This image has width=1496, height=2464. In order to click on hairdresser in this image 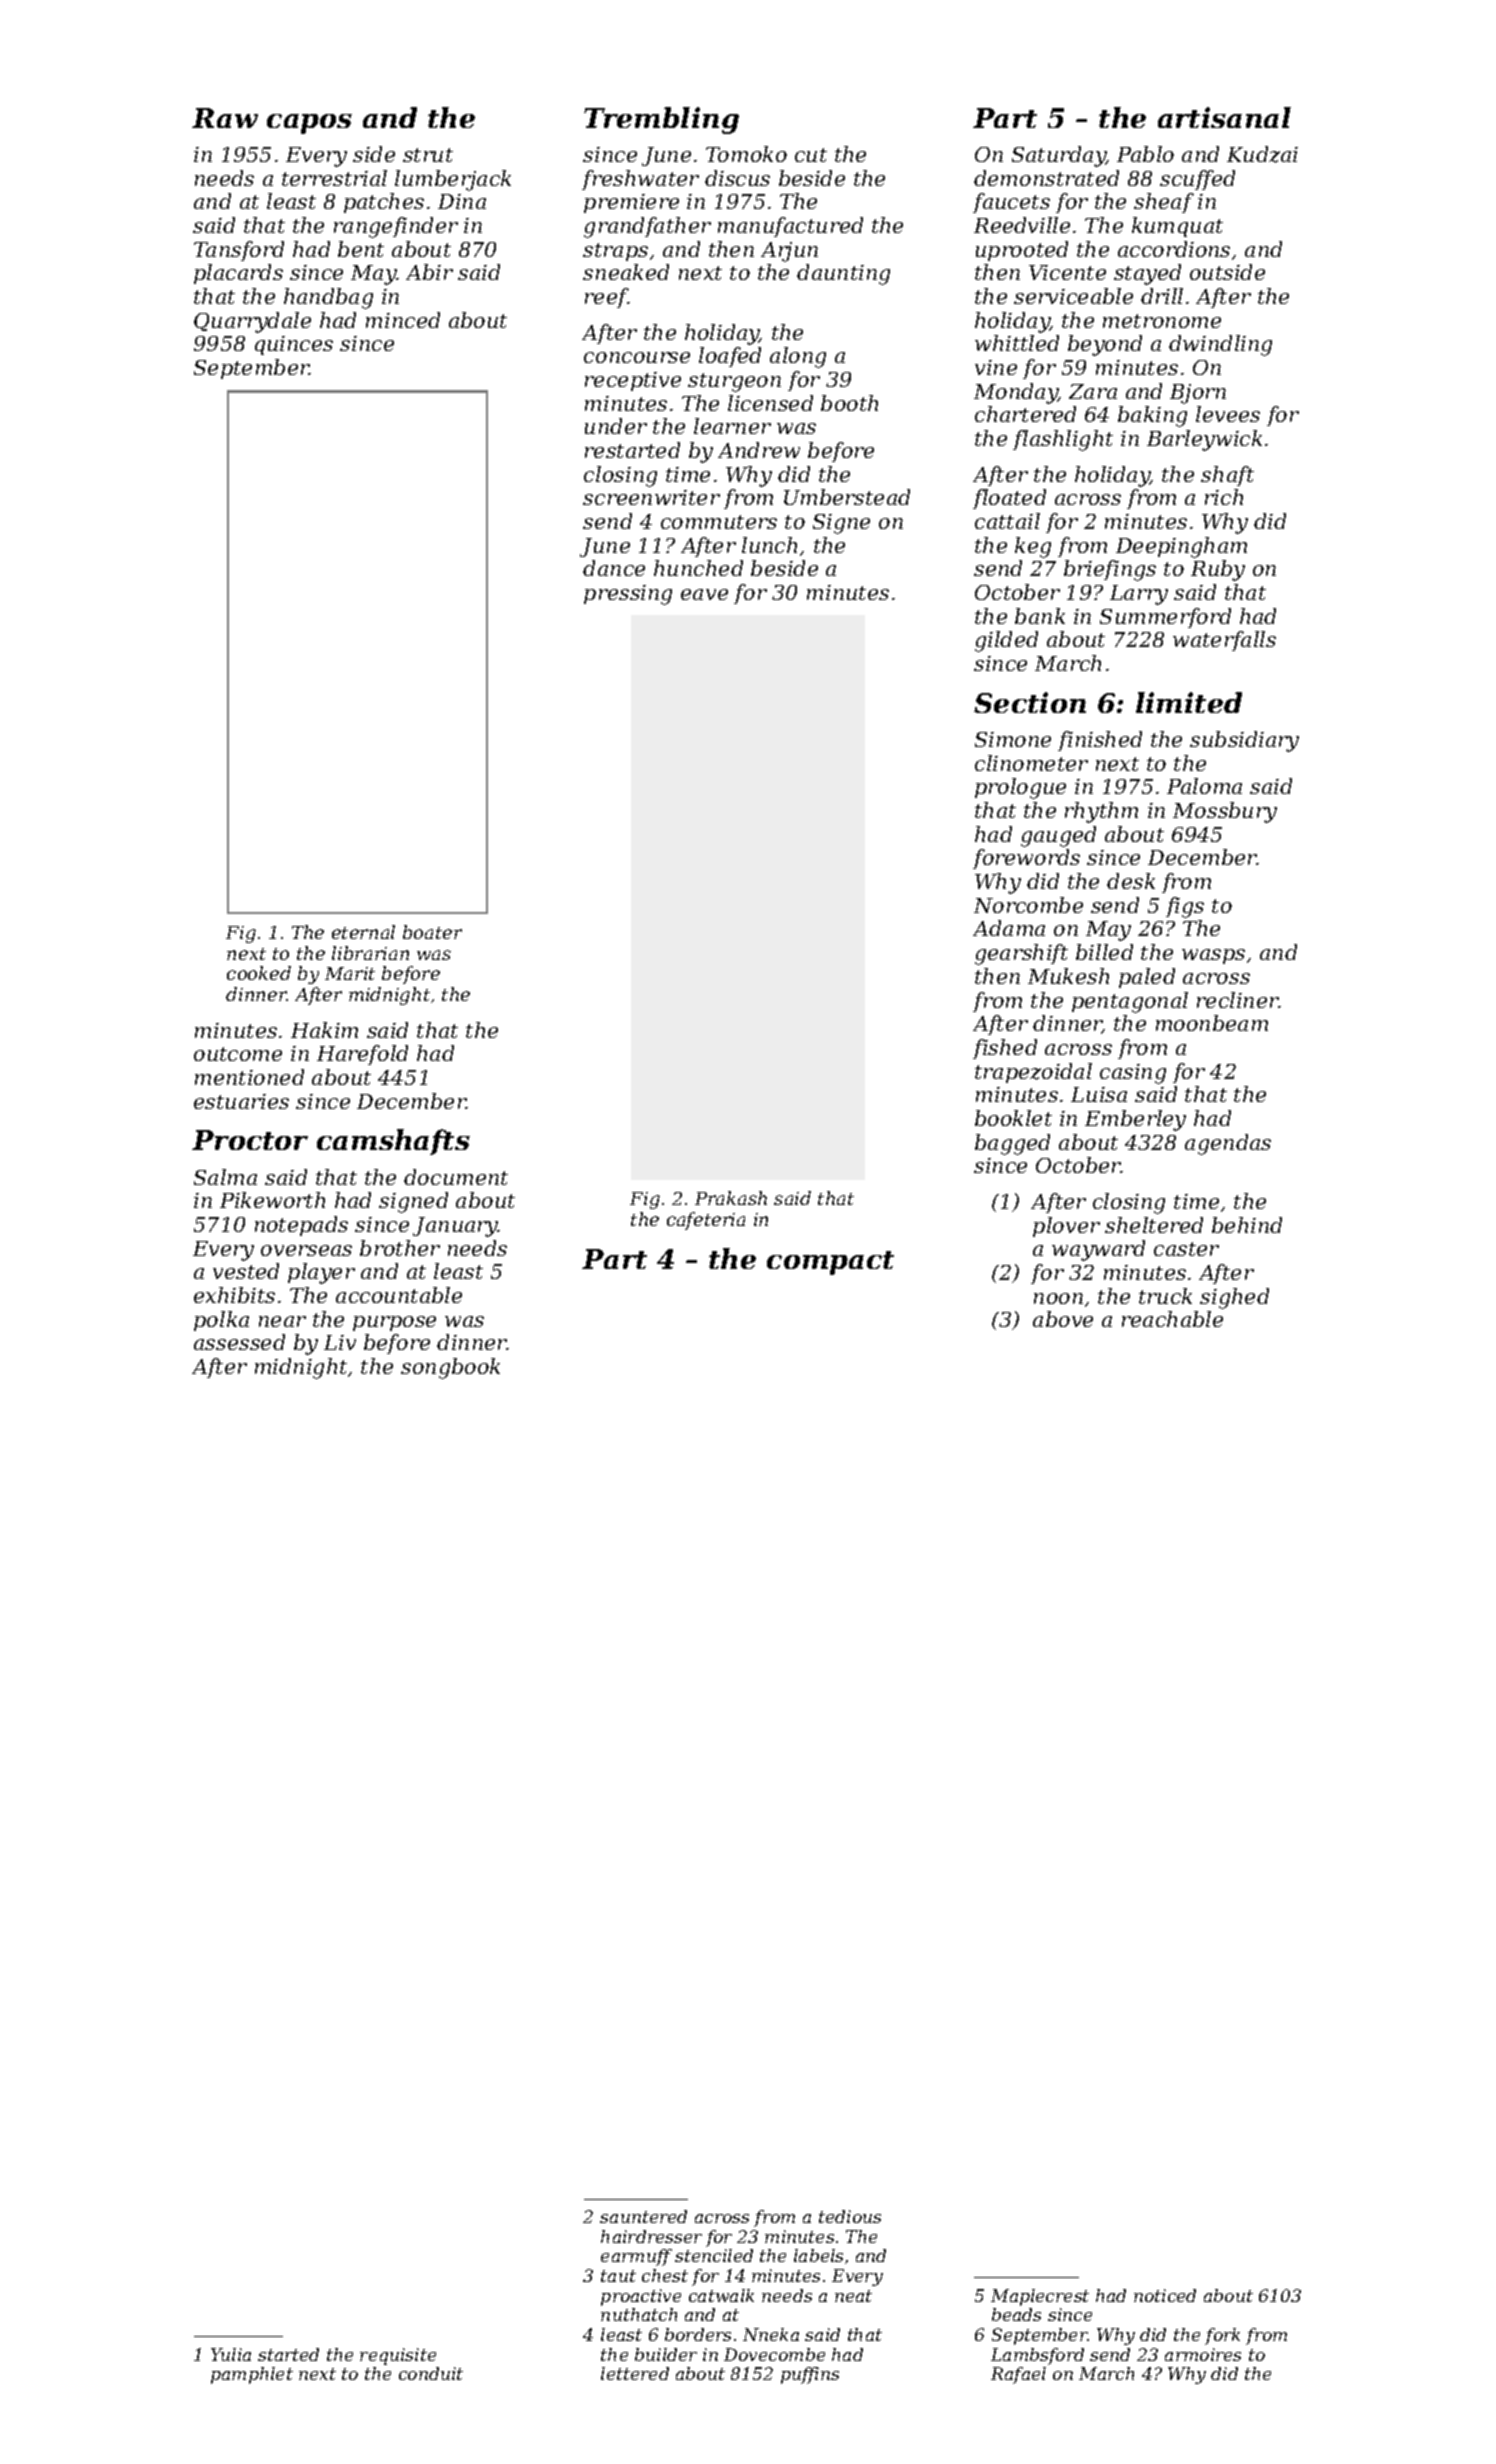, I will do `click(651, 2236)`.
